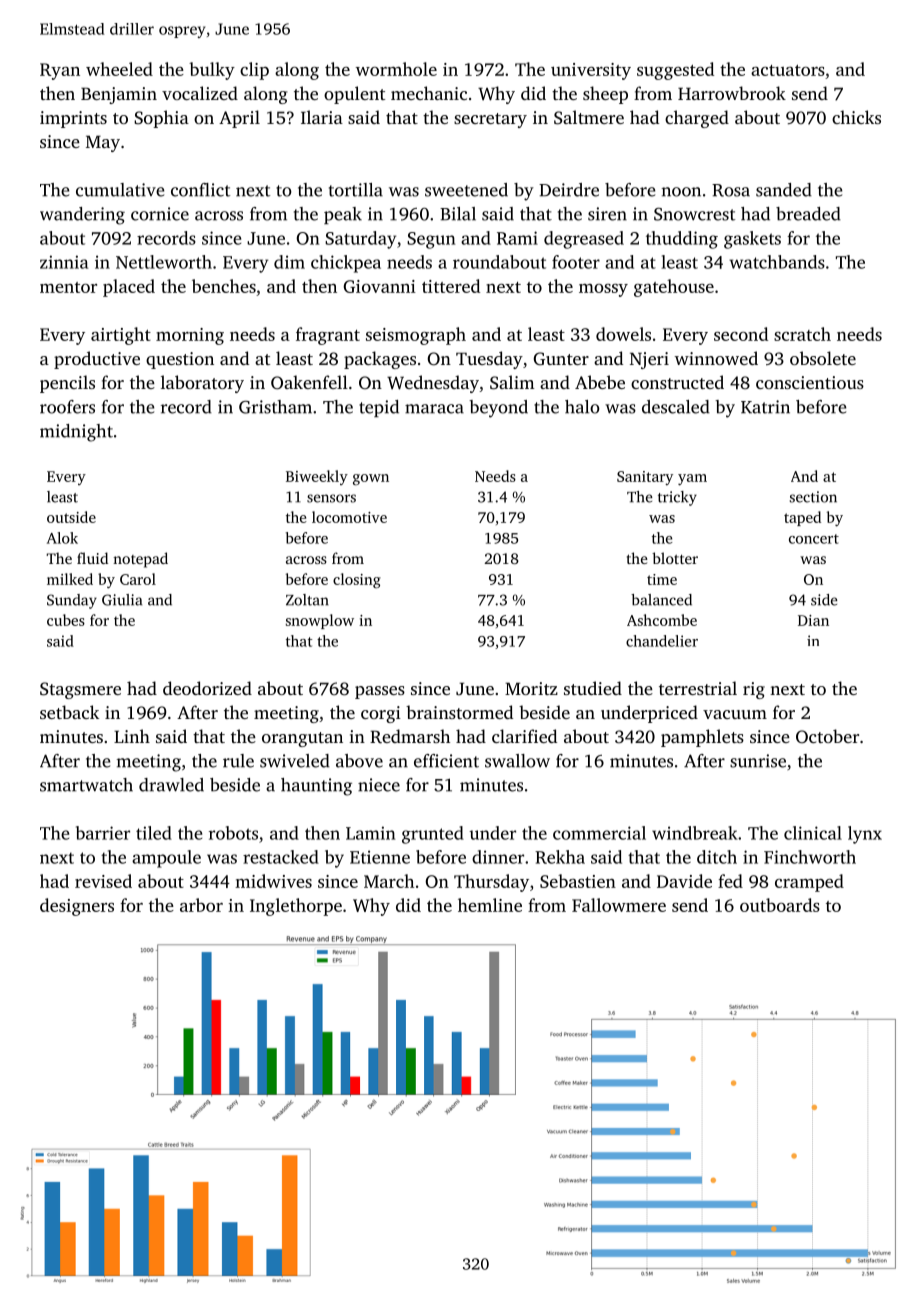  What do you see at coordinates (777, 262) in the screenshot?
I see `watchbands` at bounding box center [777, 262].
